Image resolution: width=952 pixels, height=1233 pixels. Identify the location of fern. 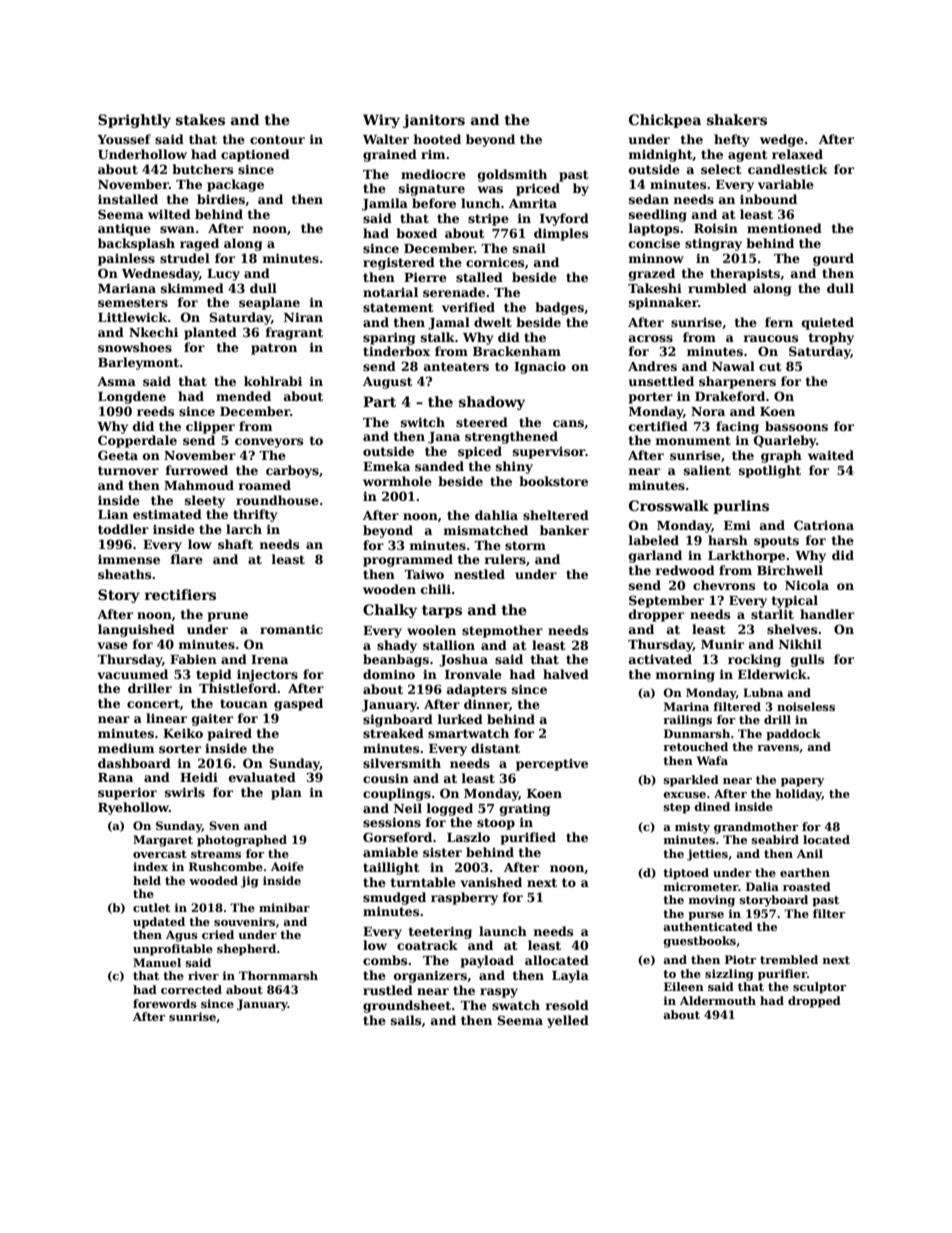
(779, 322).
